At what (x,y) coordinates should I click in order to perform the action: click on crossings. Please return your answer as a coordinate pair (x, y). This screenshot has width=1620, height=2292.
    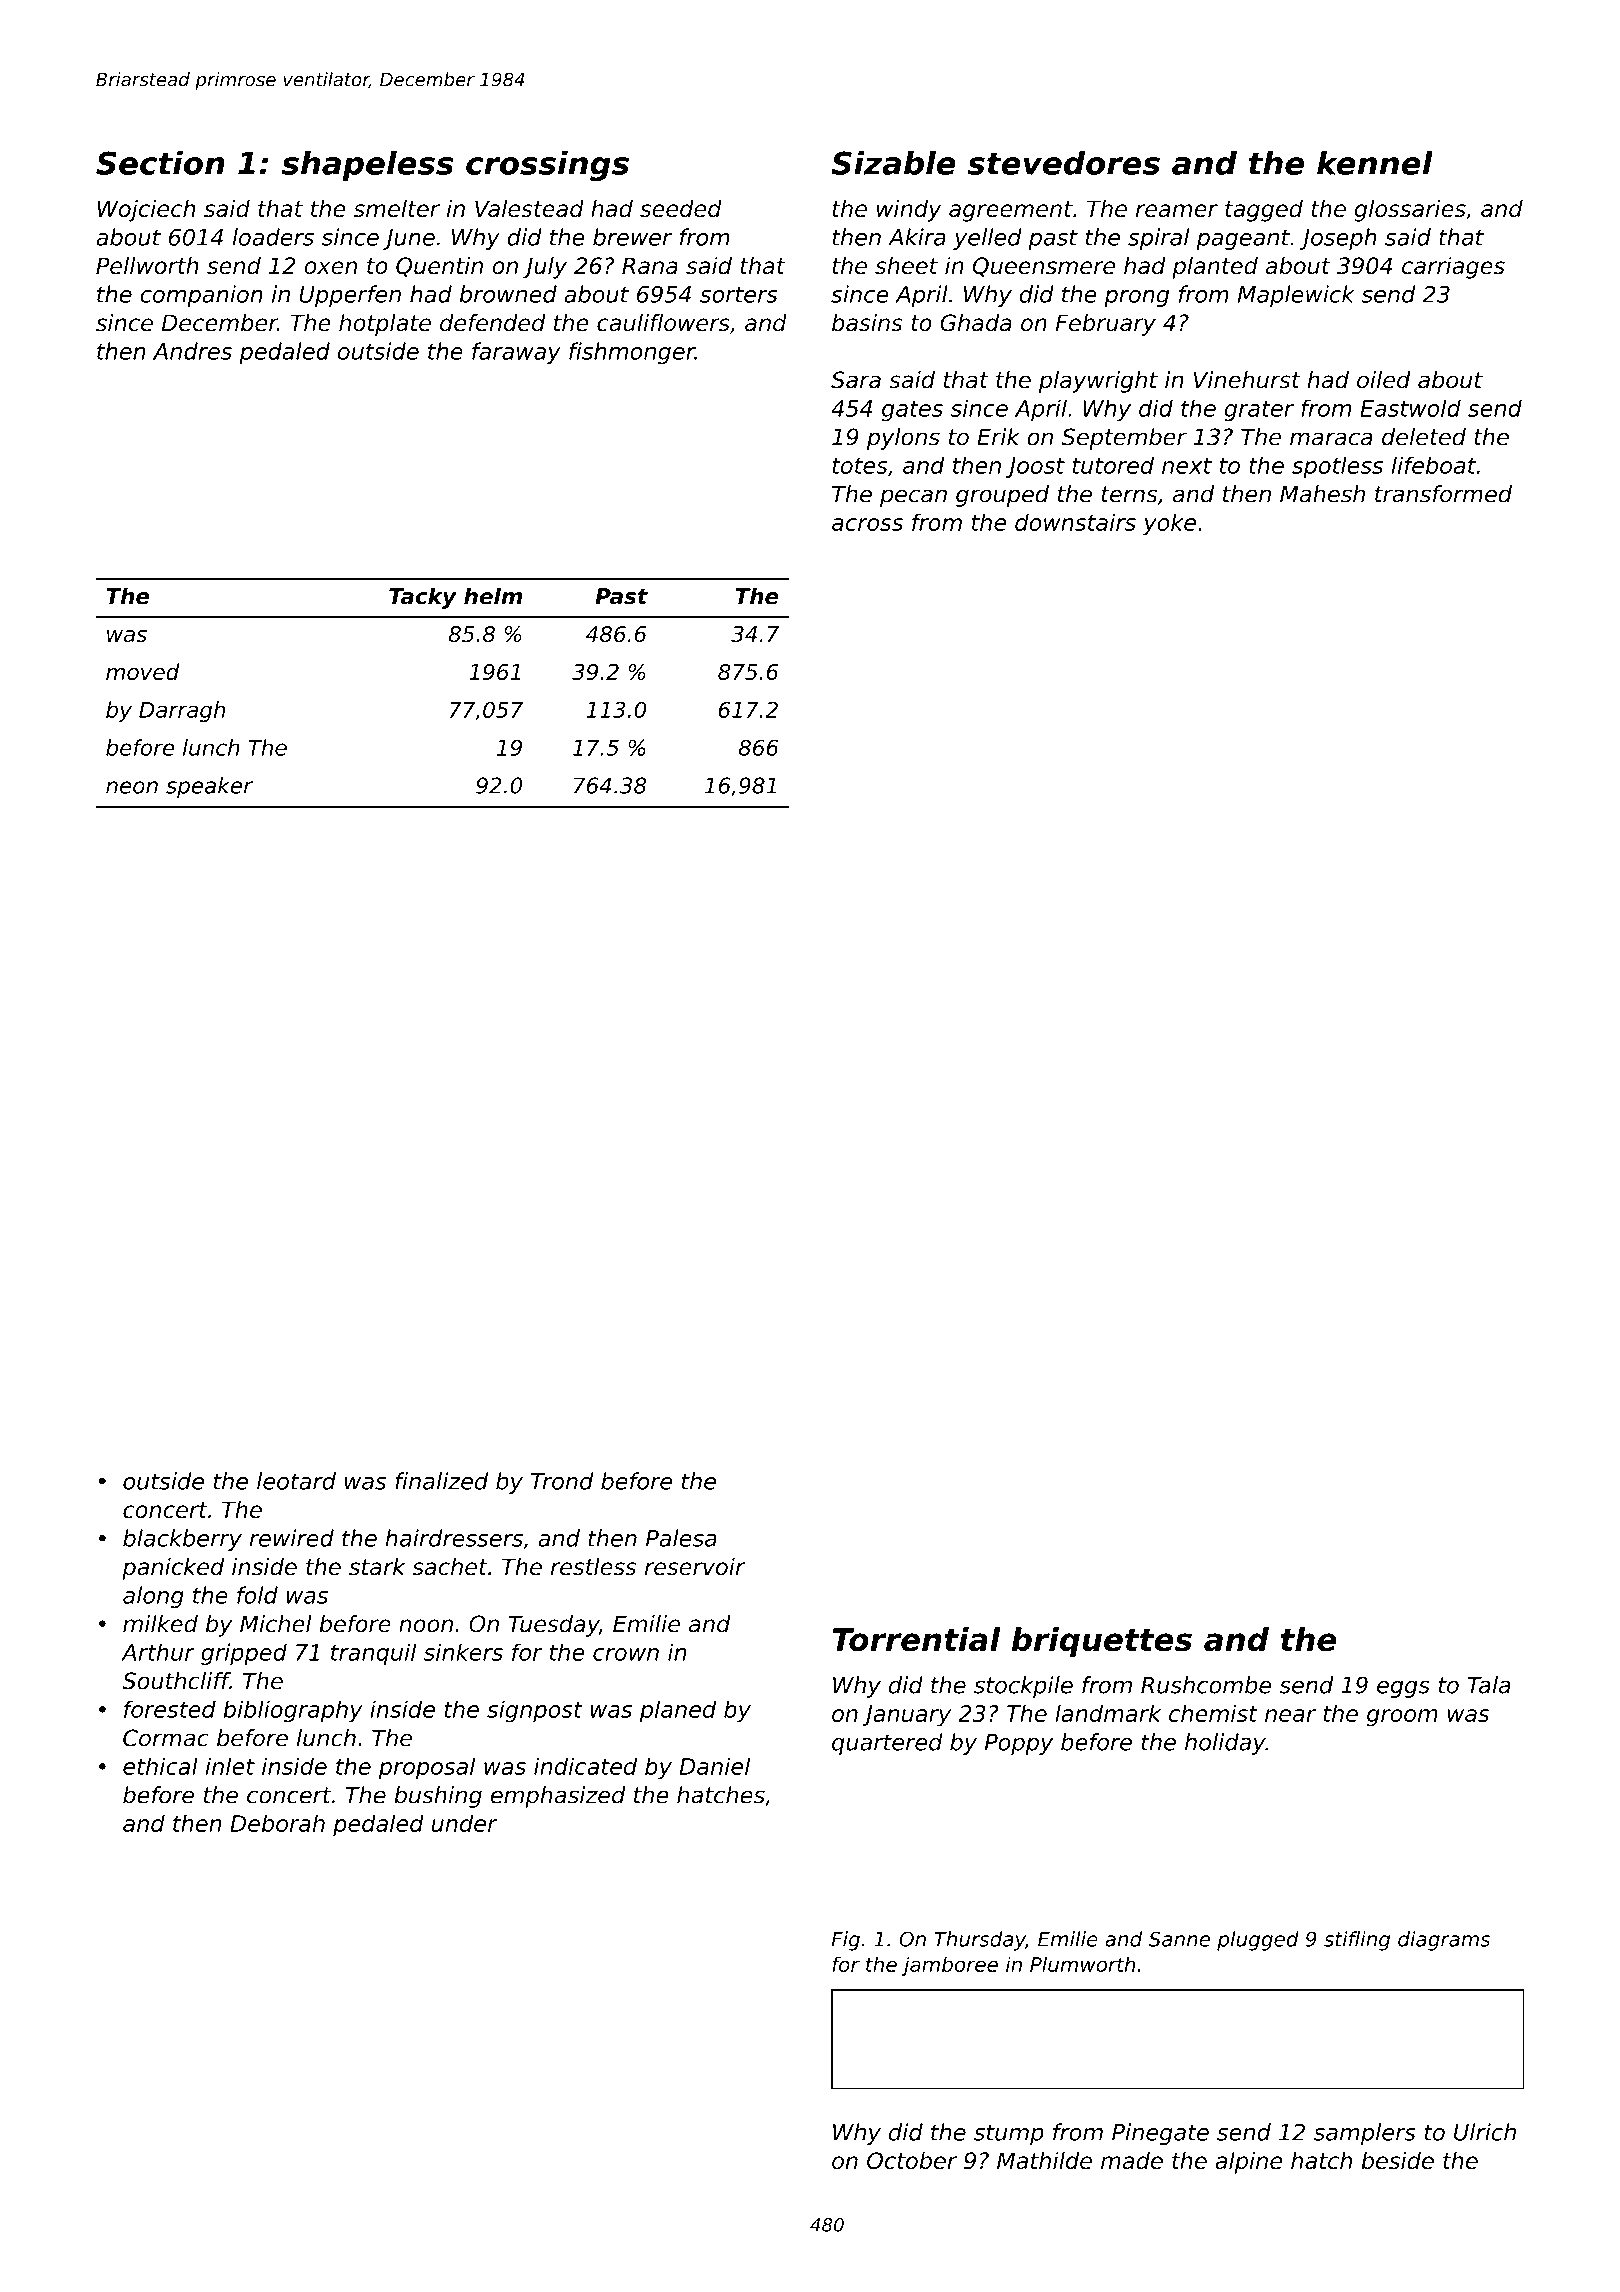
    Looking at the image, I should click on (547, 166).
